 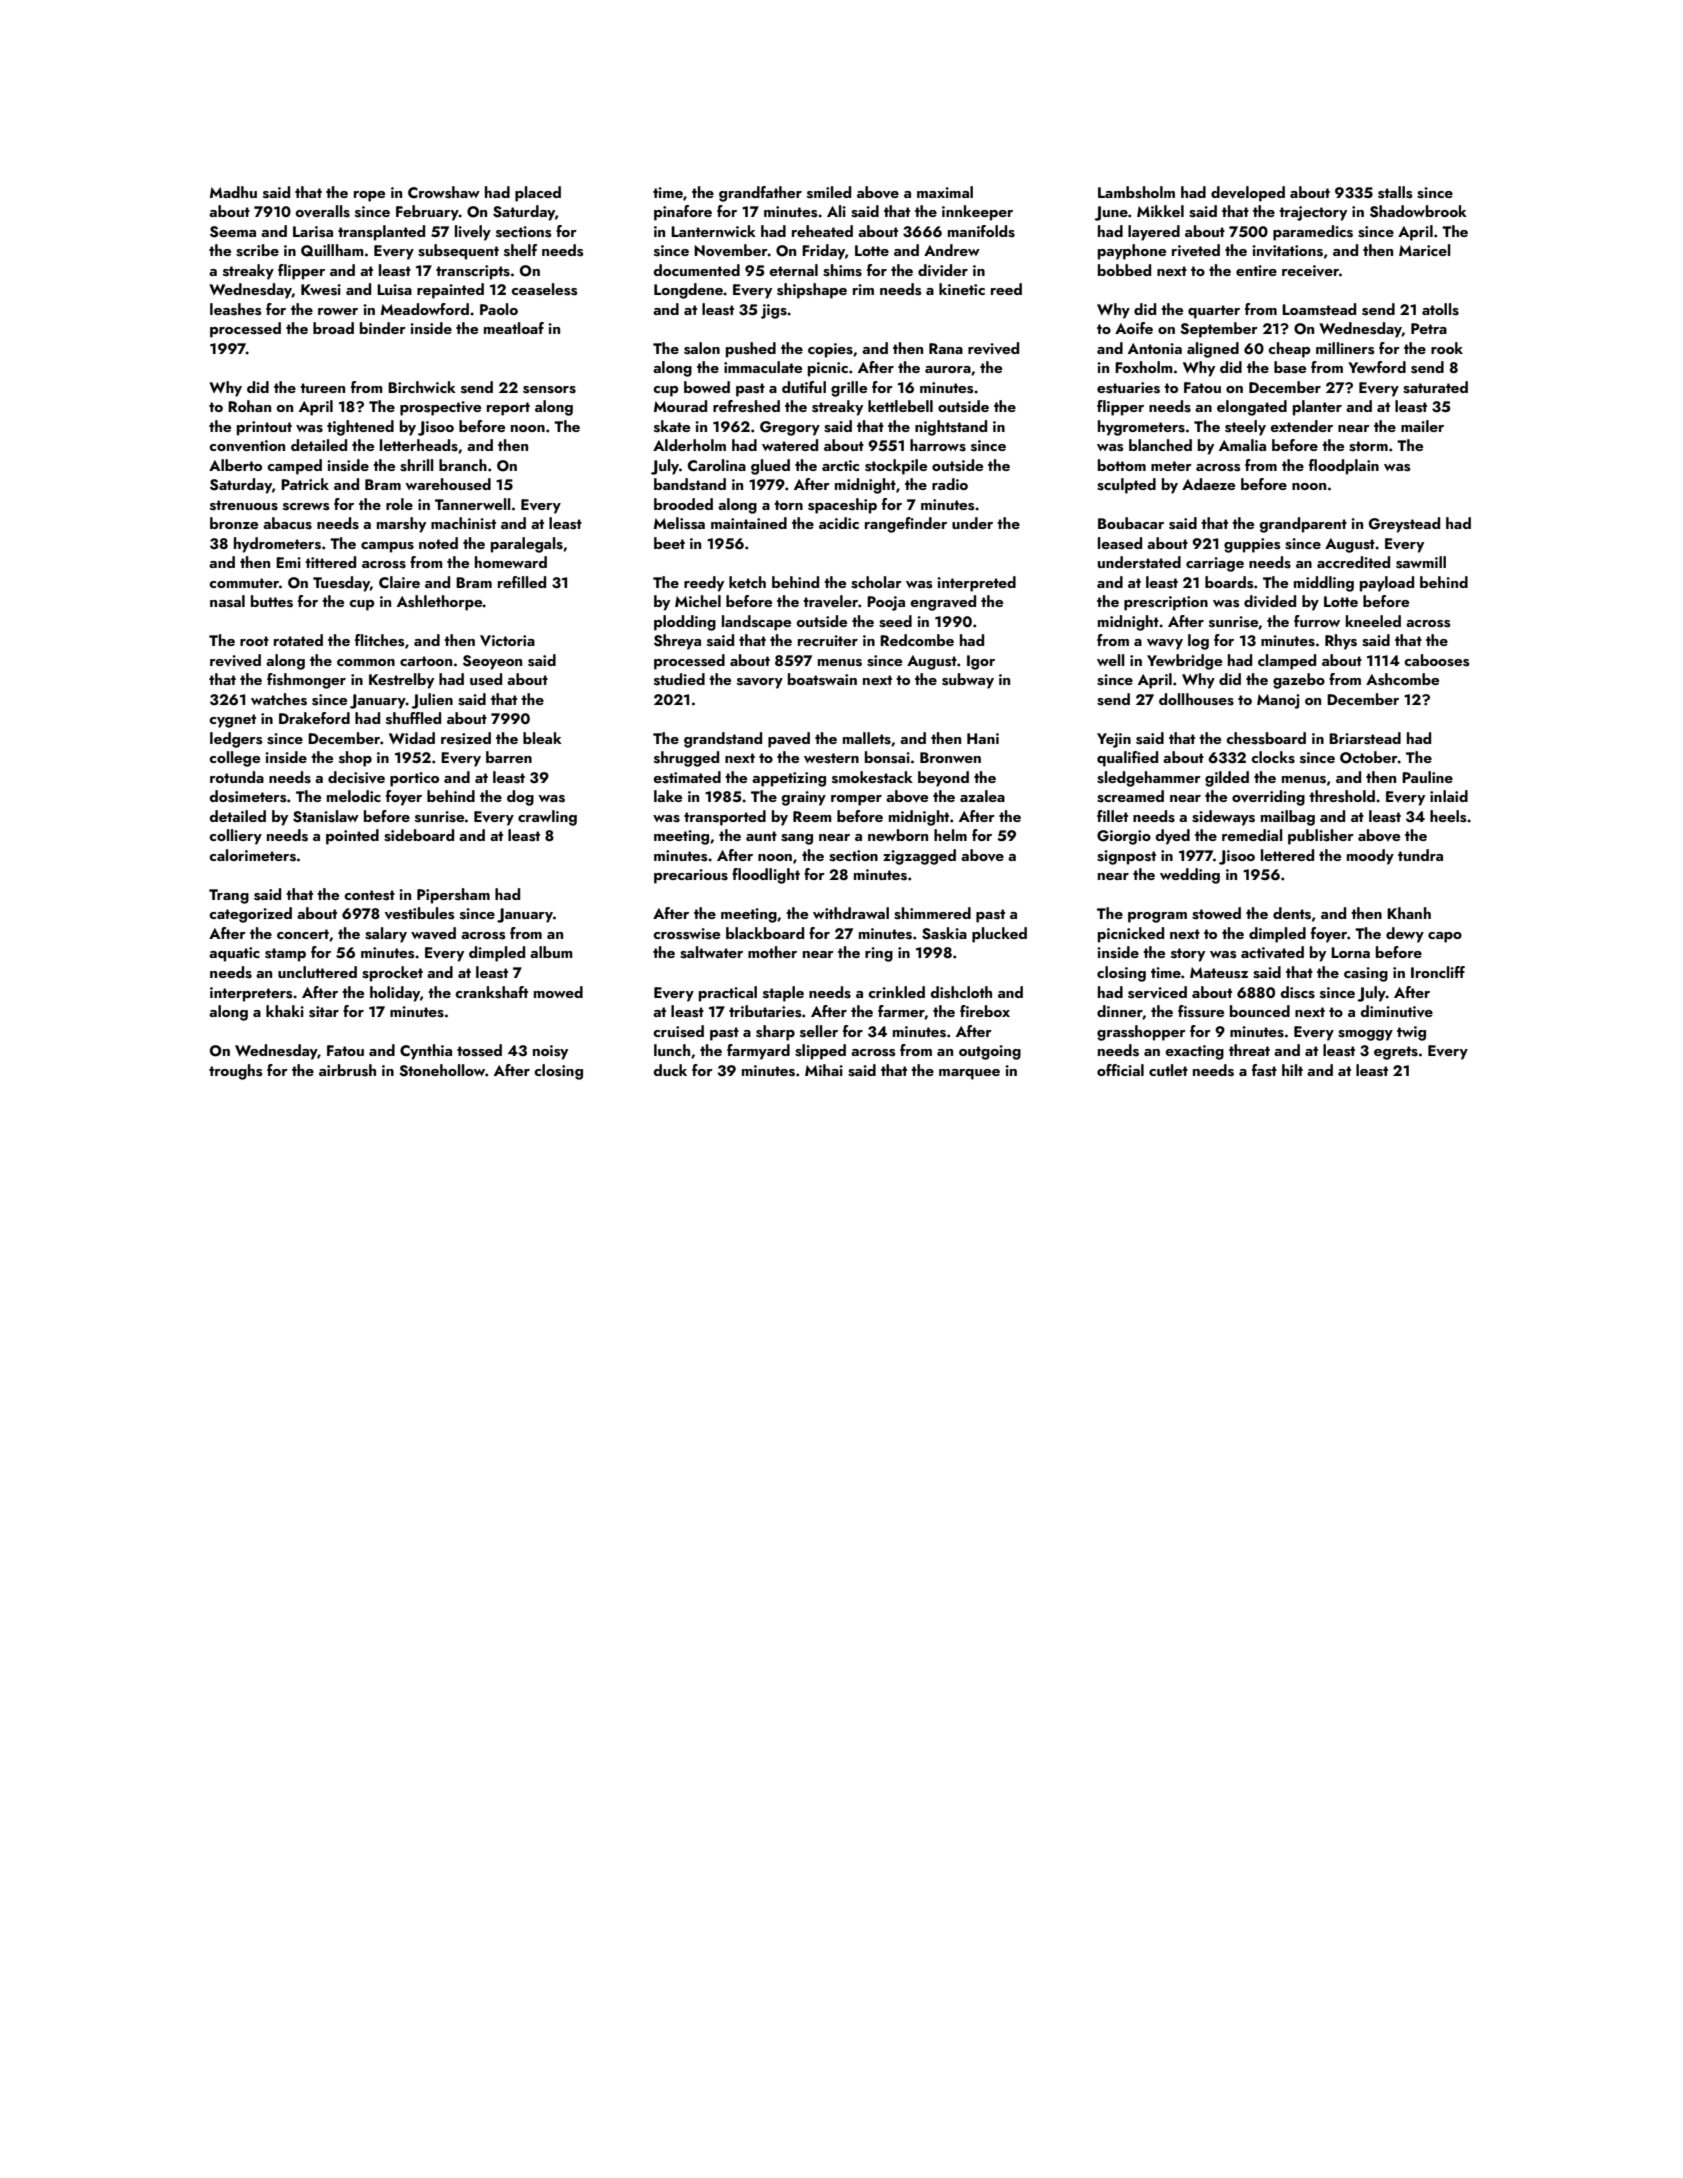 I want to click on Seema, so click(x=233, y=232).
